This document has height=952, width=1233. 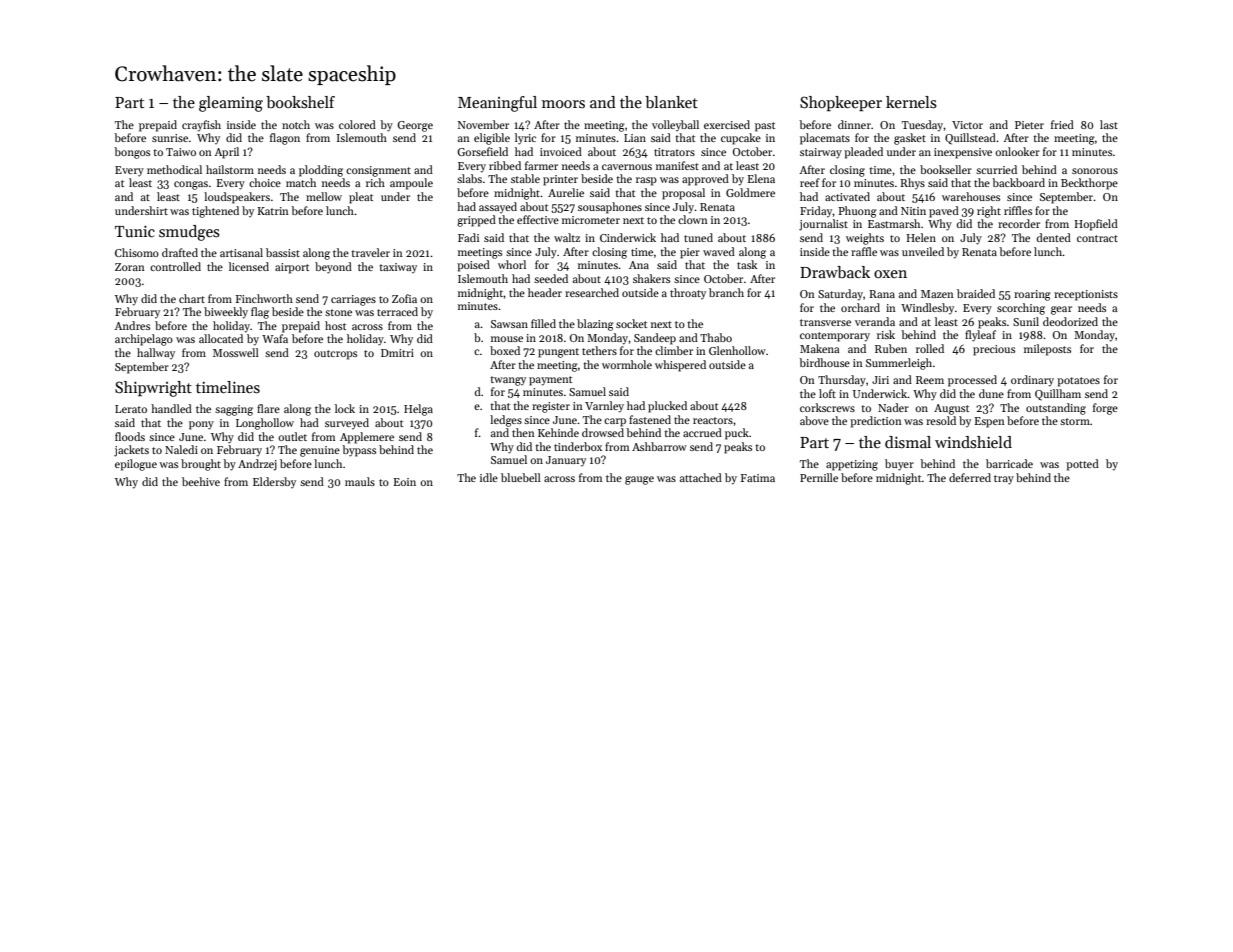 What do you see at coordinates (667, 407) in the document?
I see `plucked` at bounding box center [667, 407].
